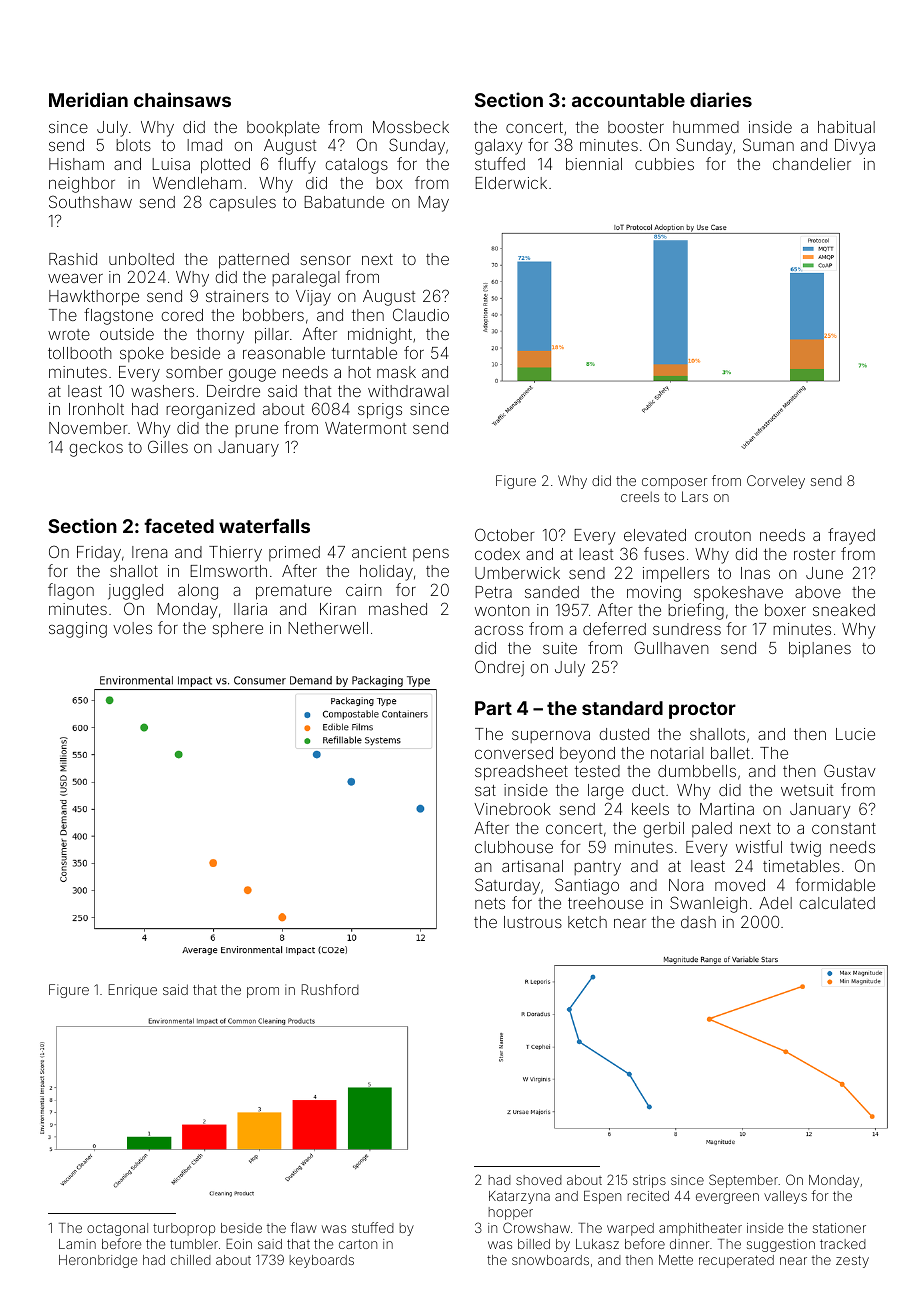 This screenshot has height=1314, width=924. What do you see at coordinates (380, 411) in the screenshot?
I see `sprigs` at bounding box center [380, 411].
